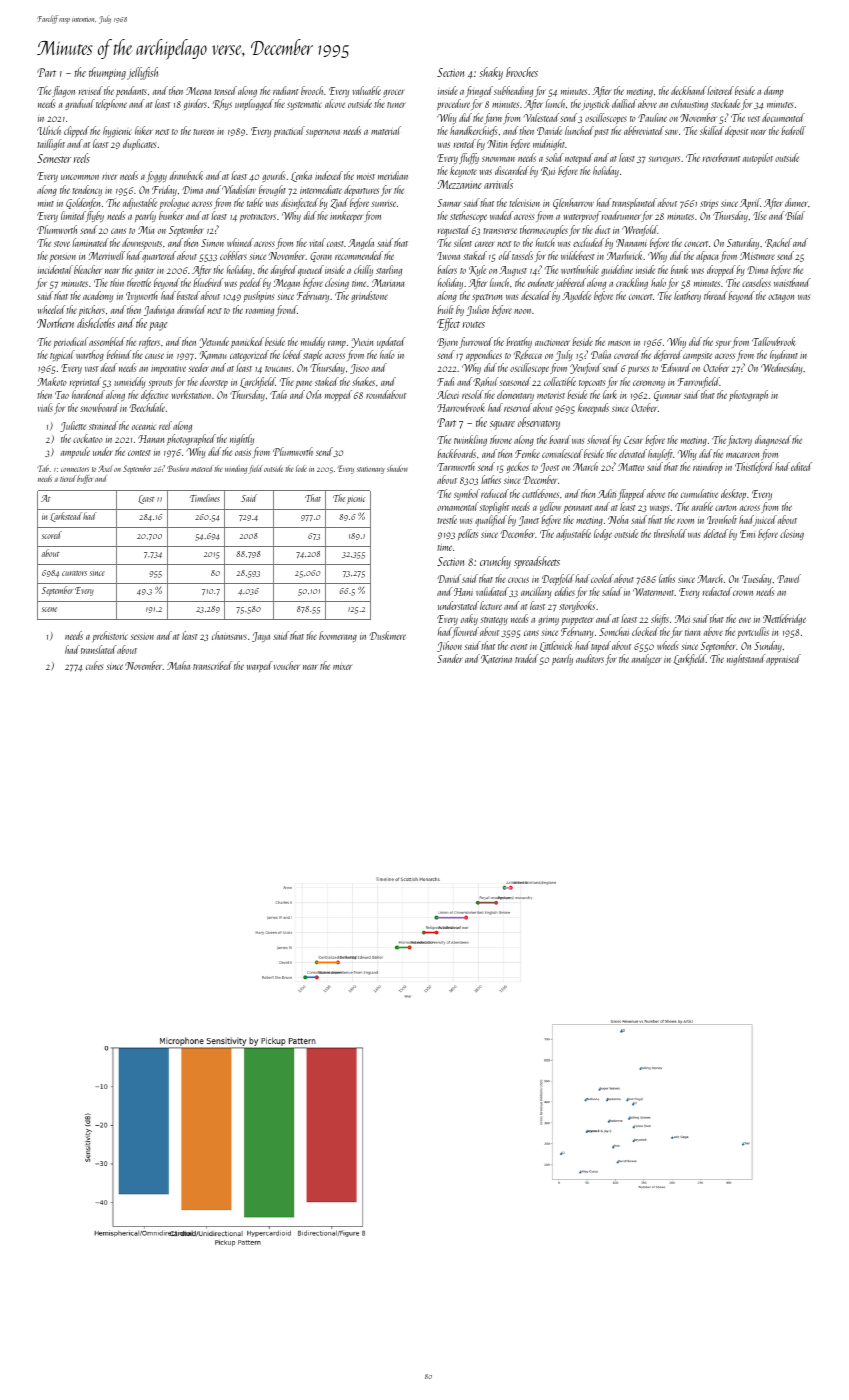 The width and height of the document is (849, 1400). What do you see at coordinates (450, 658) in the document?
I see `Sander` at bounding box center [450, 658].
